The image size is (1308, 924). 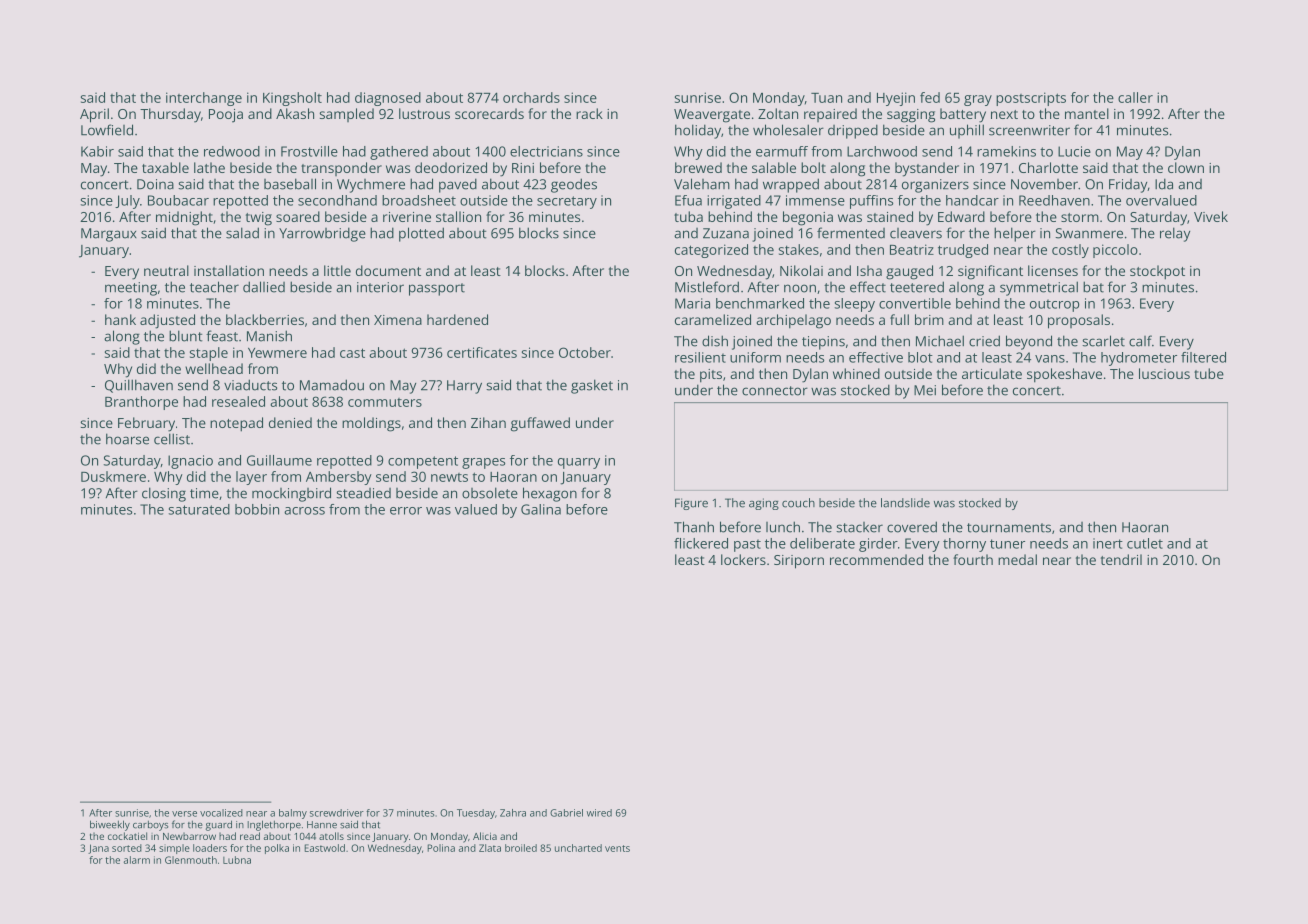 What do you see at coordinates (905, 503) in the screenshot?
I see `landslide` at bounding box center [905, 503].
